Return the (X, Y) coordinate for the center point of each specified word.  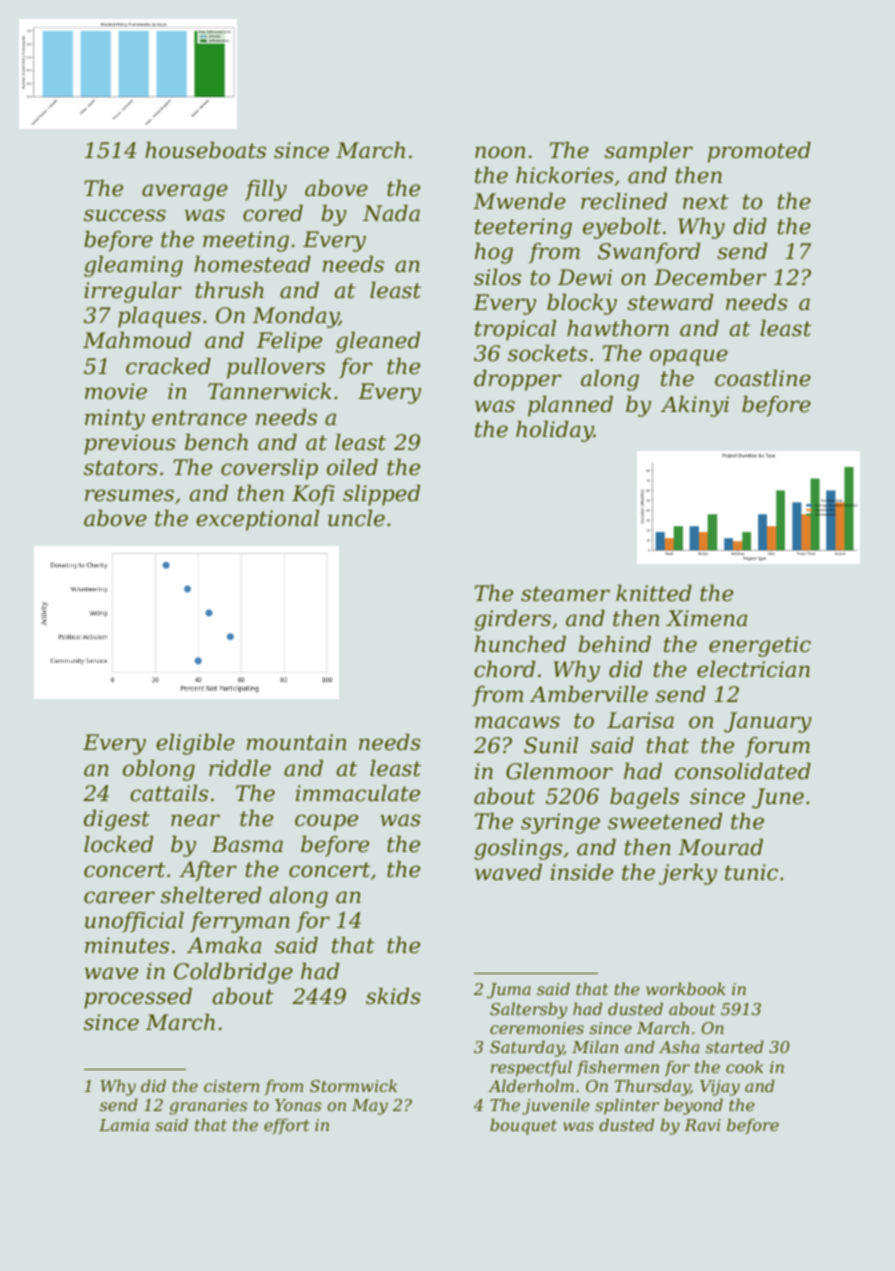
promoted (759, 152)
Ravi (702, 1125)
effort (286, 1126)
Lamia (124, 1125)
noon (500, 152)
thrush (230, 290)
